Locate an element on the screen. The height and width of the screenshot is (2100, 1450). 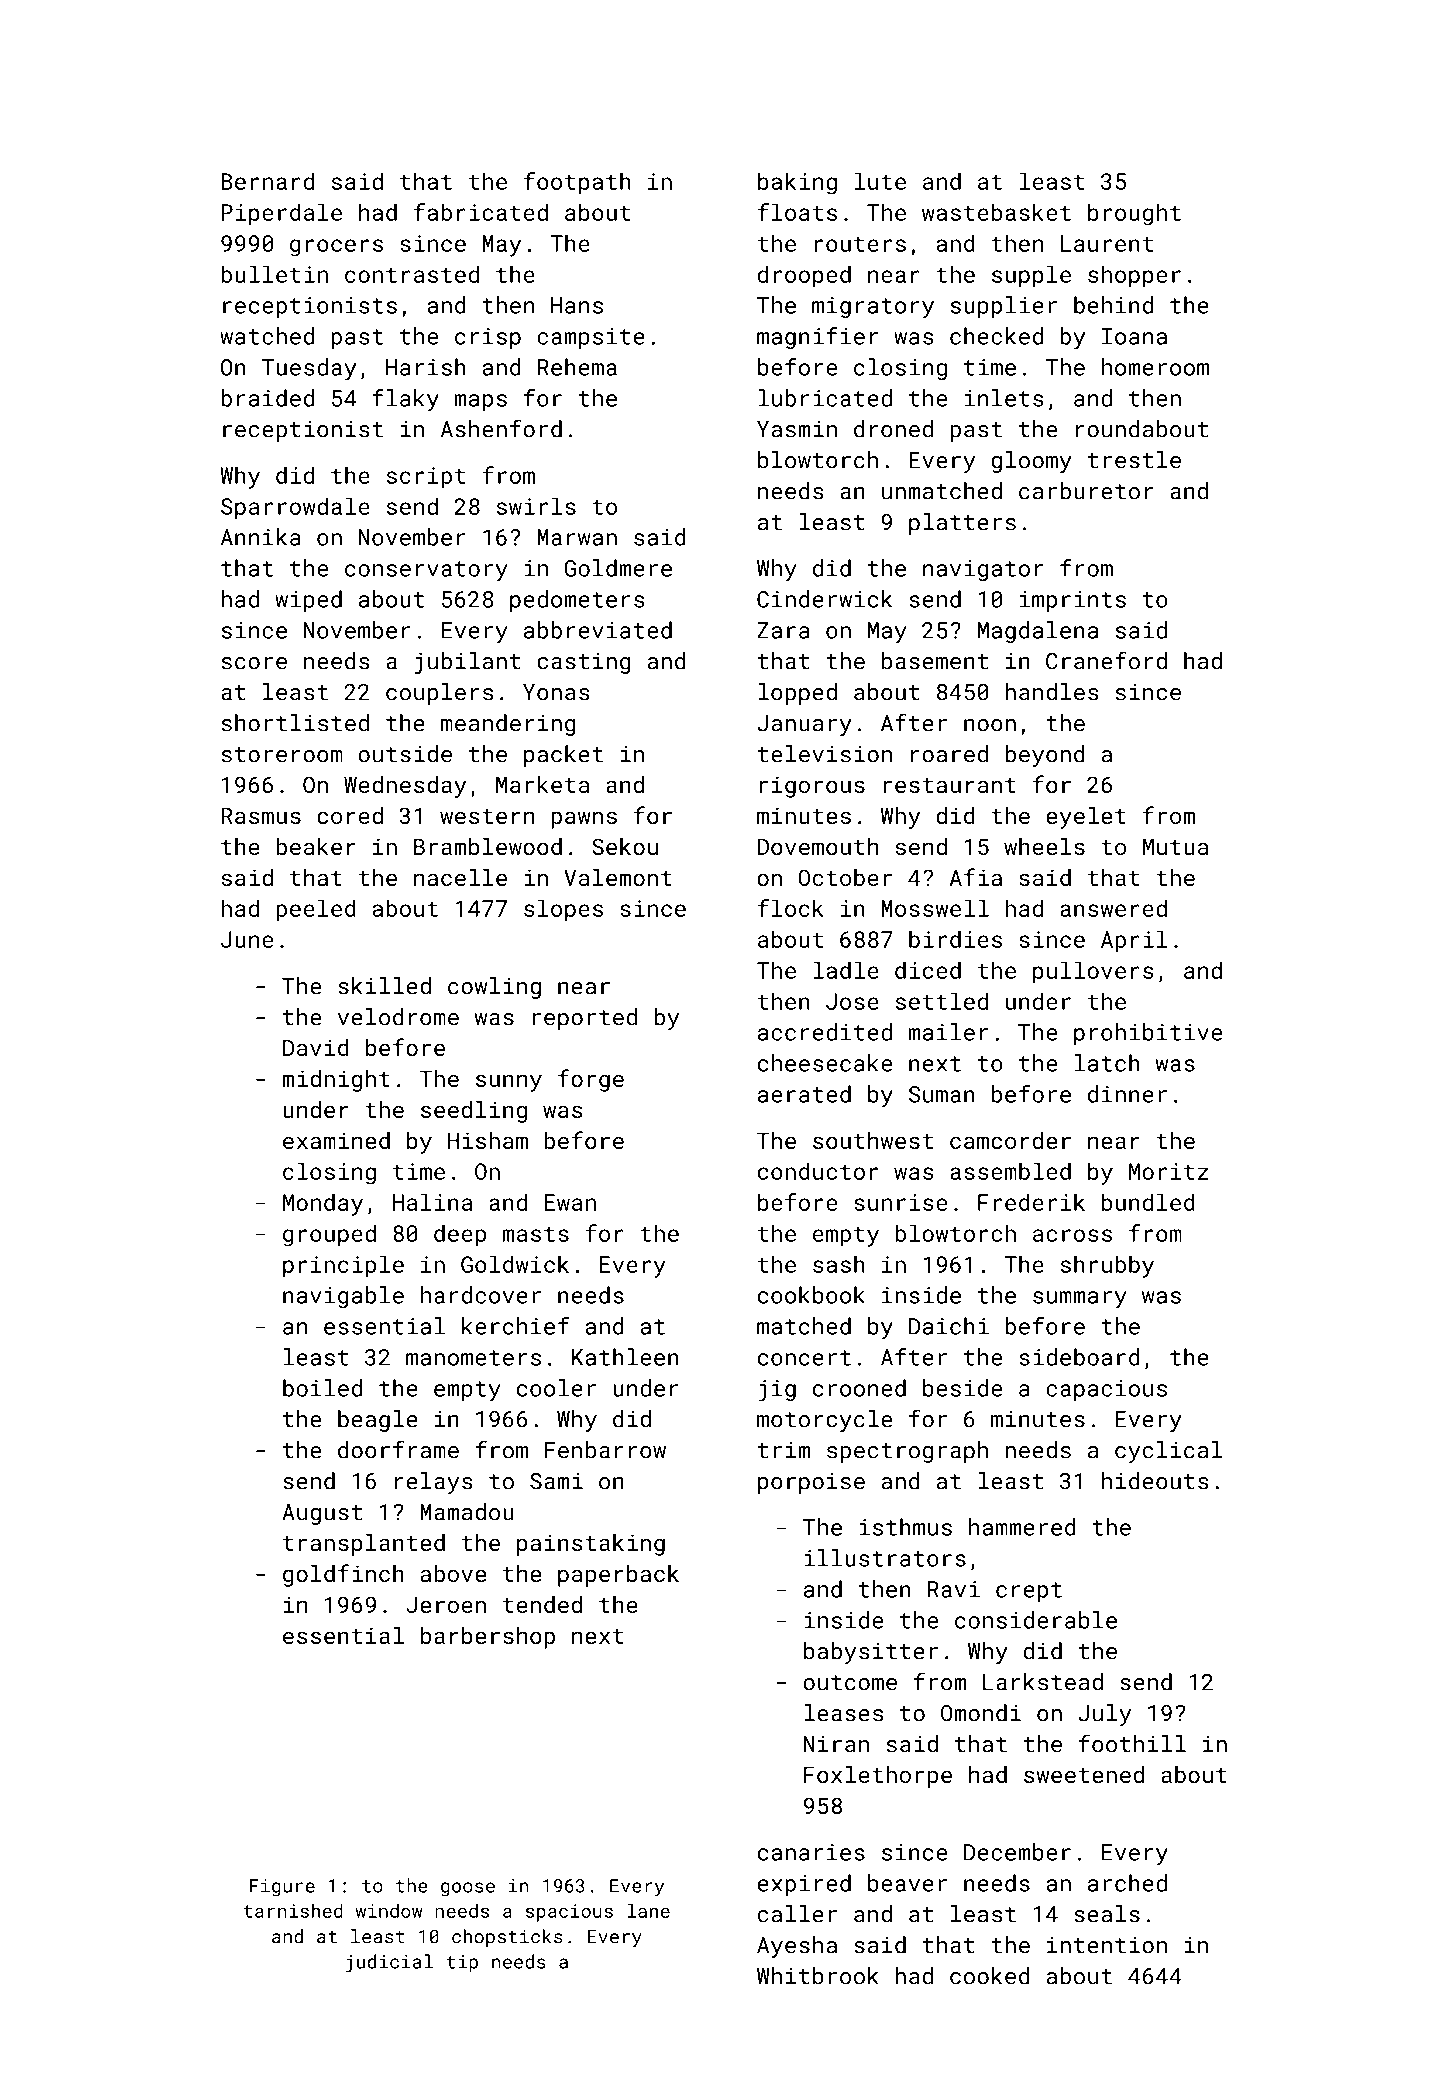
Omondi is located at coordinates (981, 1713).
